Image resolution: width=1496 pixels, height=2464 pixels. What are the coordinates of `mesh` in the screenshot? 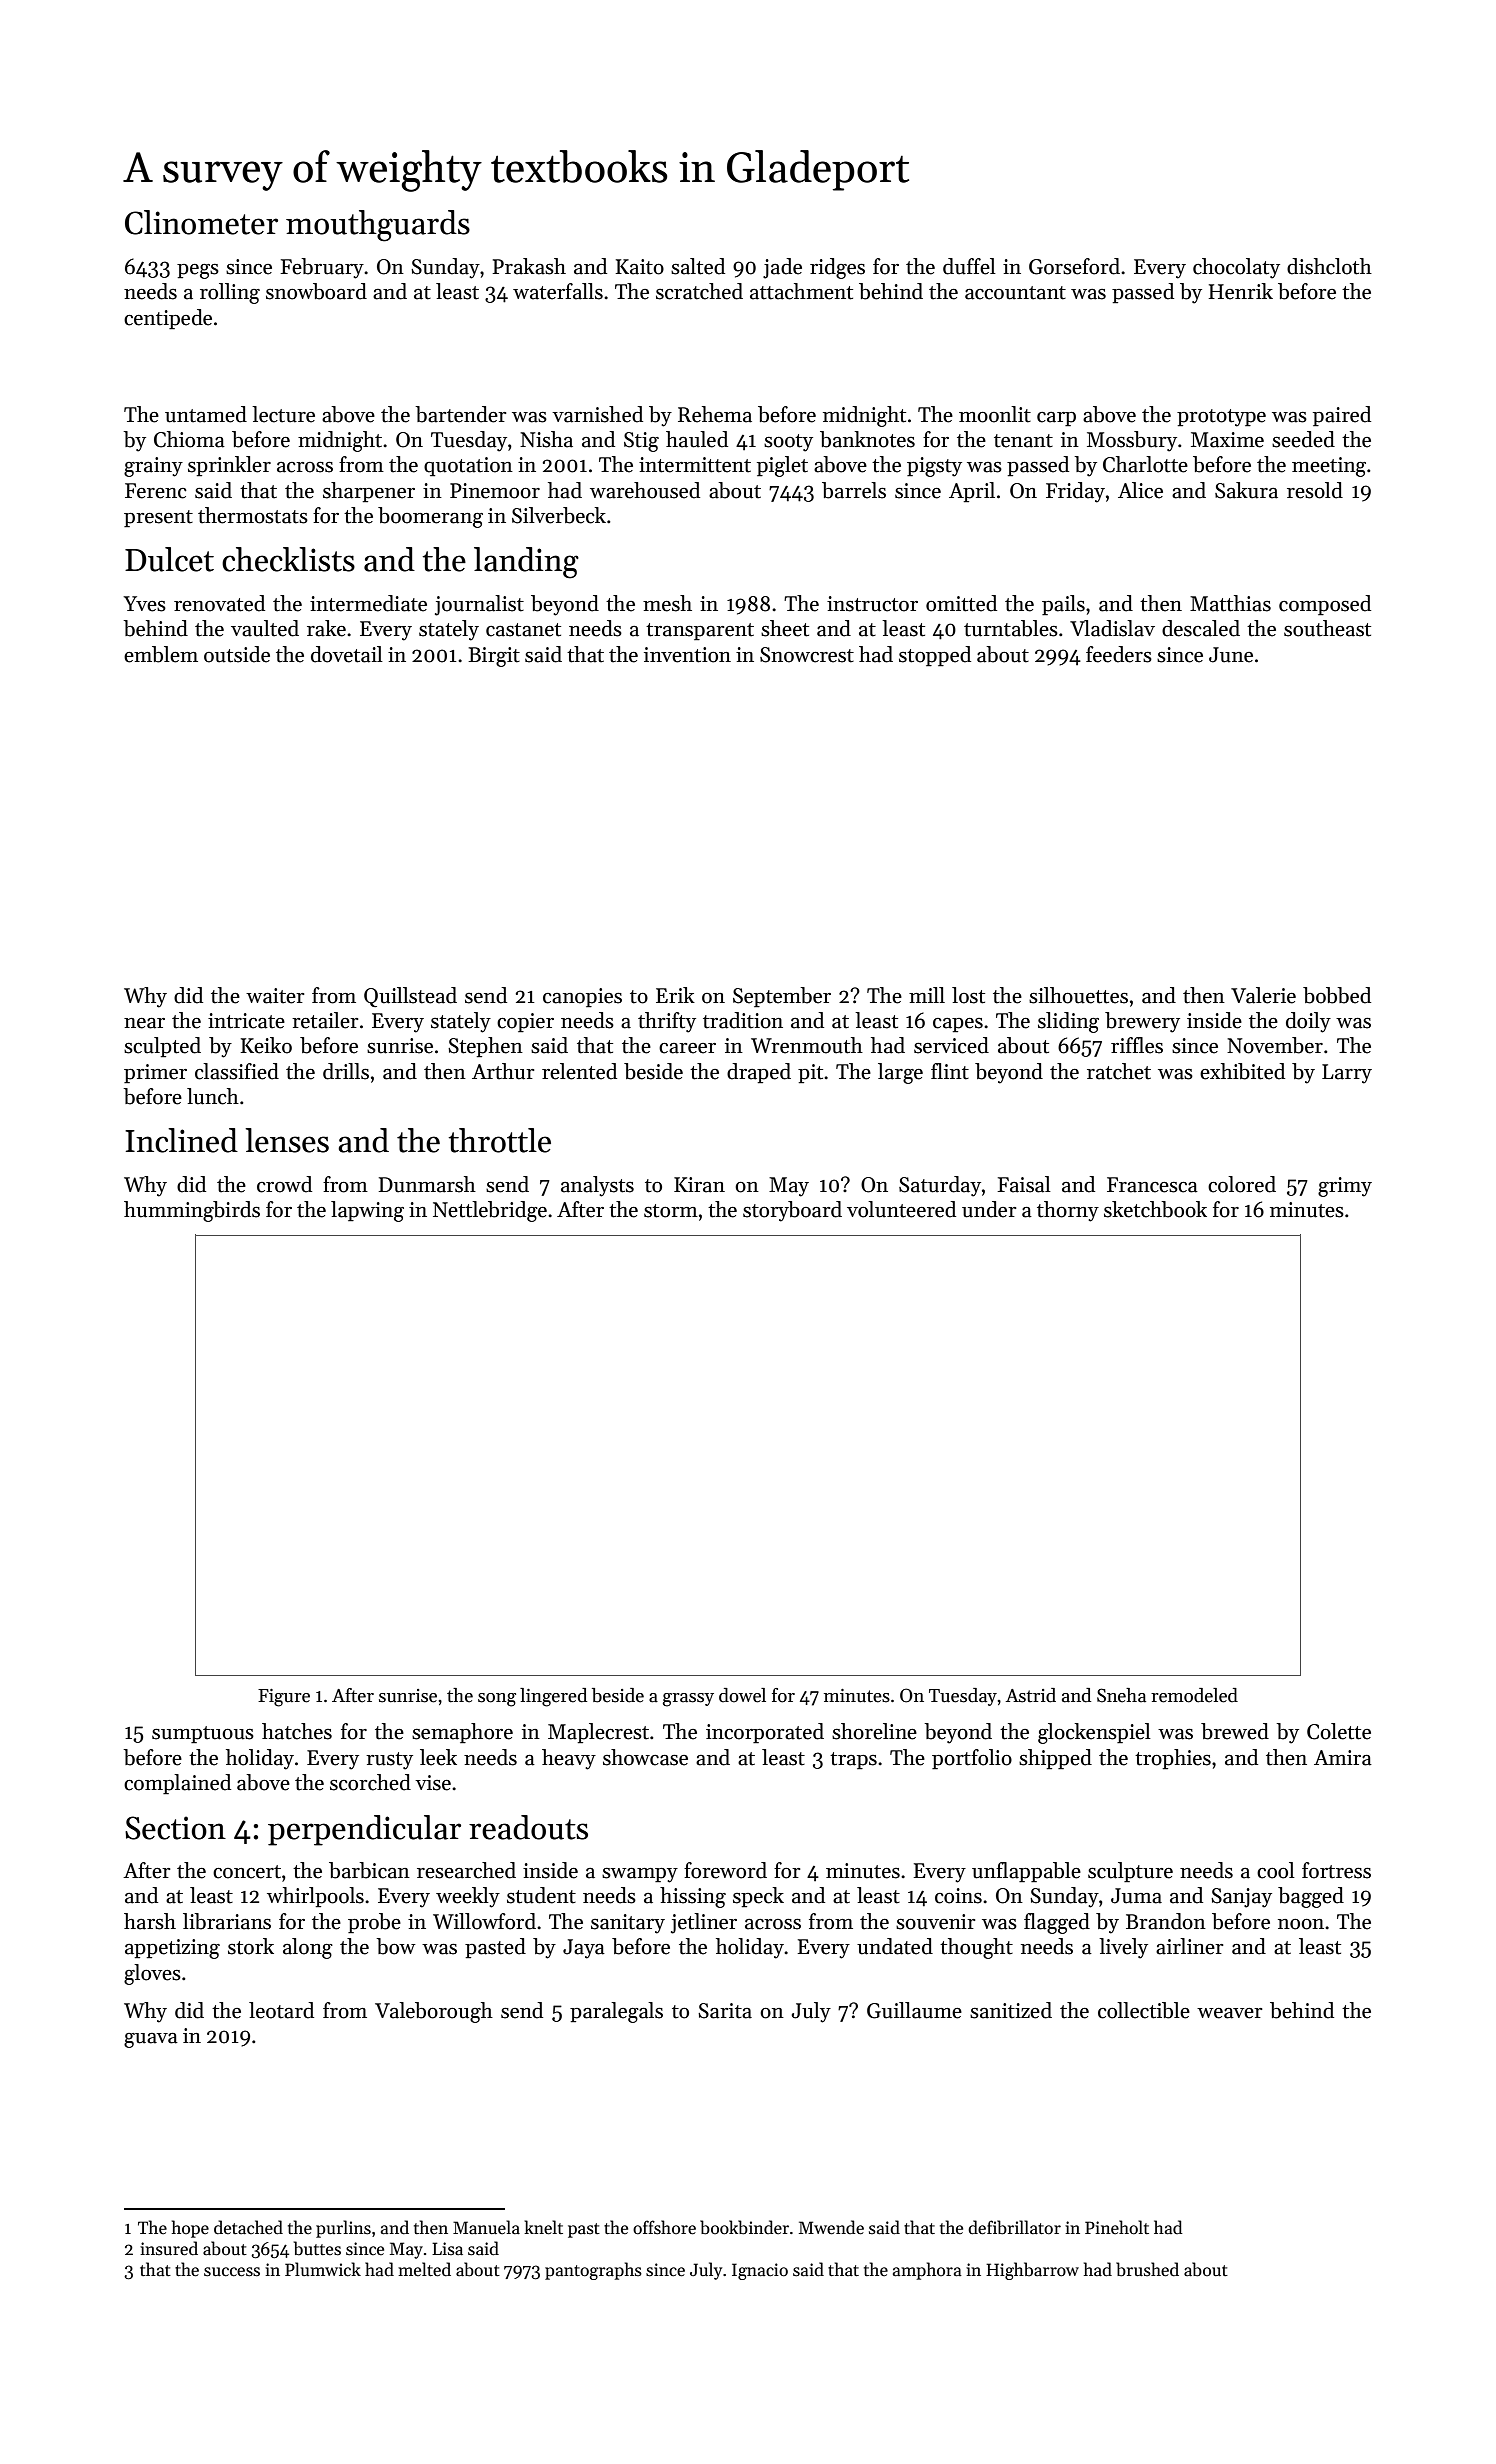 It's located at (667, 603).
